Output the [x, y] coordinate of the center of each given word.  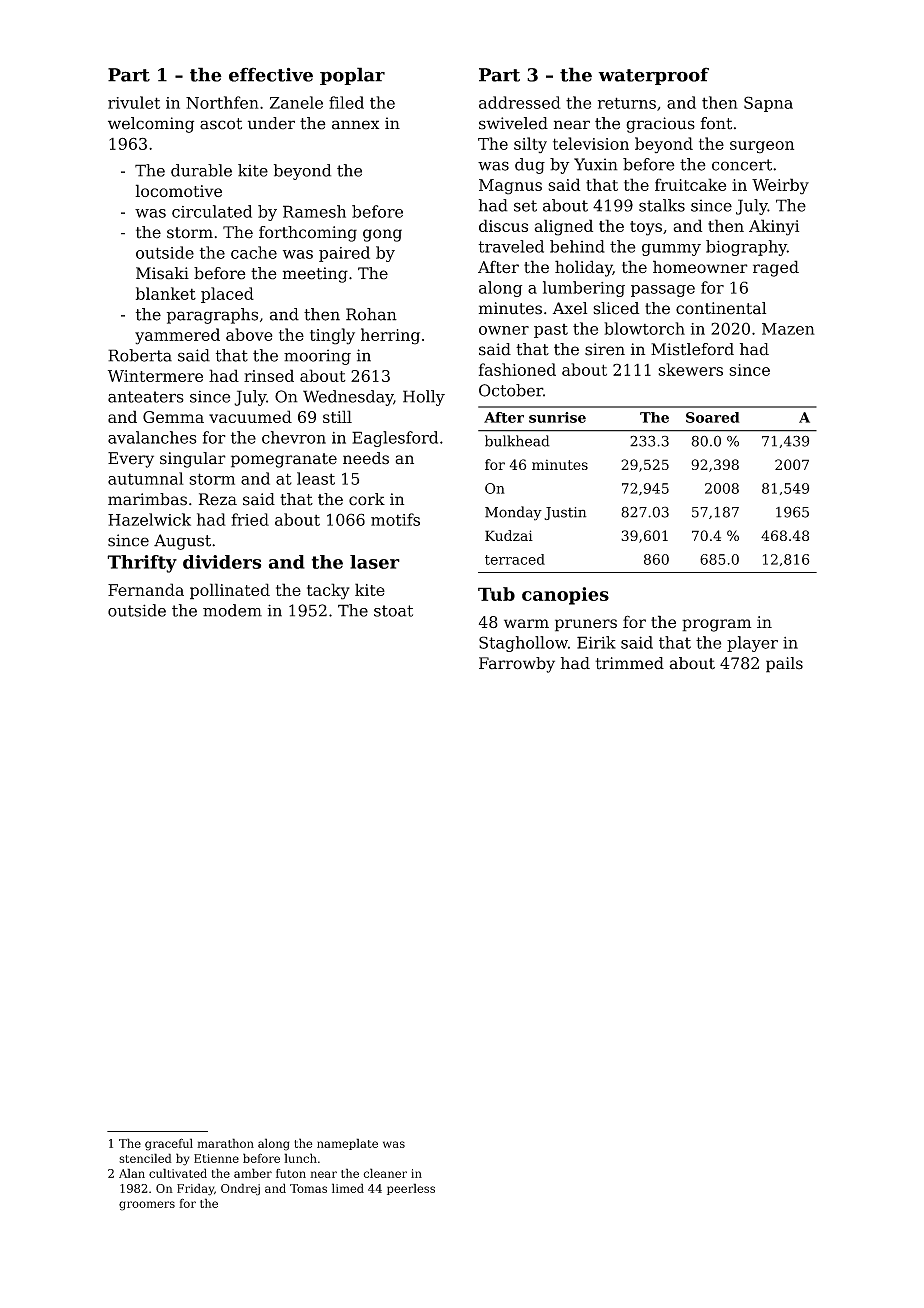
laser [375, 562]
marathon [225, 1143]
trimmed [629, 663]
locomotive [178, 190]
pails [784, 665]
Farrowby [517, 665]
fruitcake [690, 184]
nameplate [347, 1144]
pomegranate [284, 460]
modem [232, 610]
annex [355, 125]
